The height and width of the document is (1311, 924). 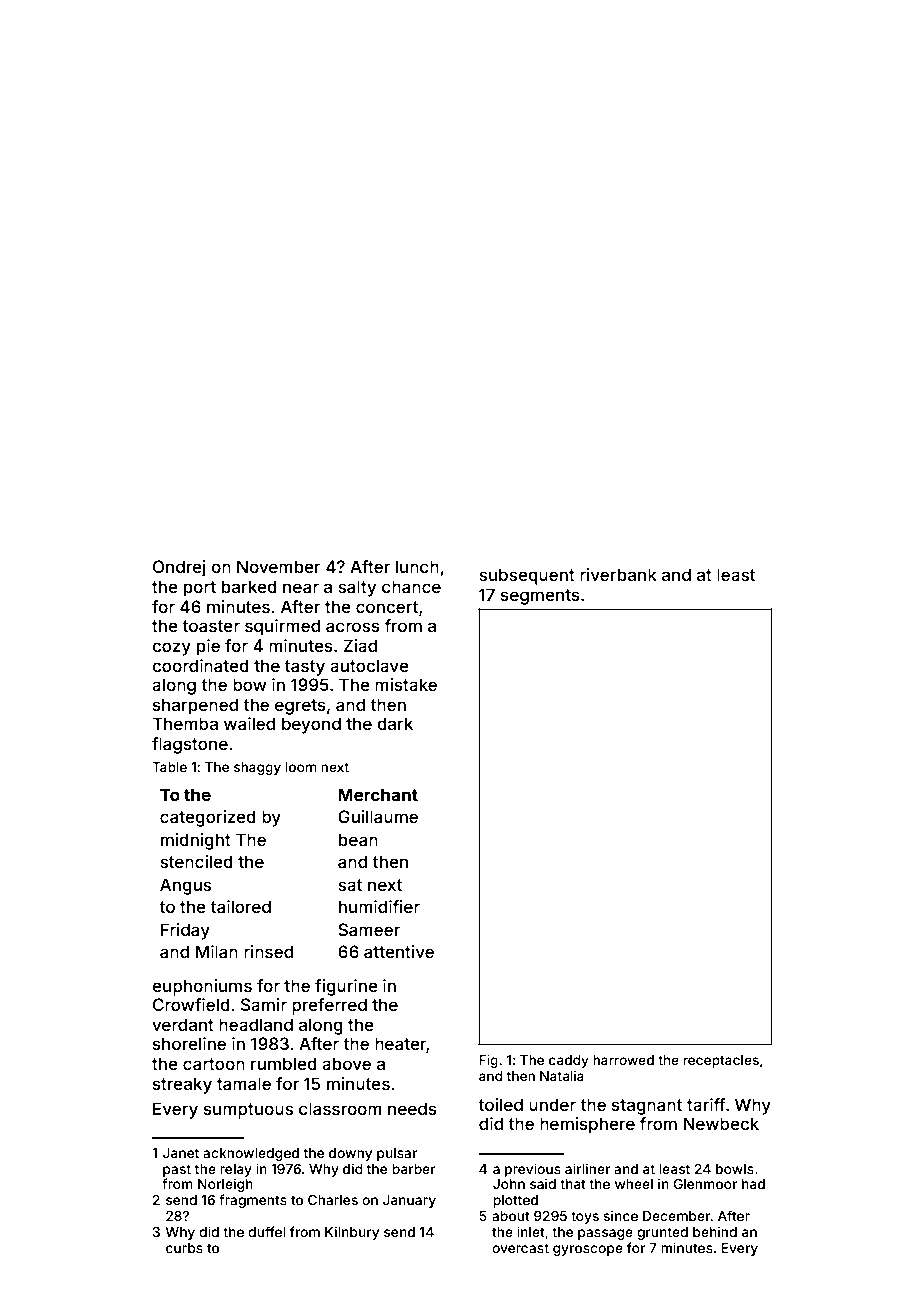 What do you see at coordinates (379, 906) in the document?
I see `humidifier` at bounding box center [379, 906].
